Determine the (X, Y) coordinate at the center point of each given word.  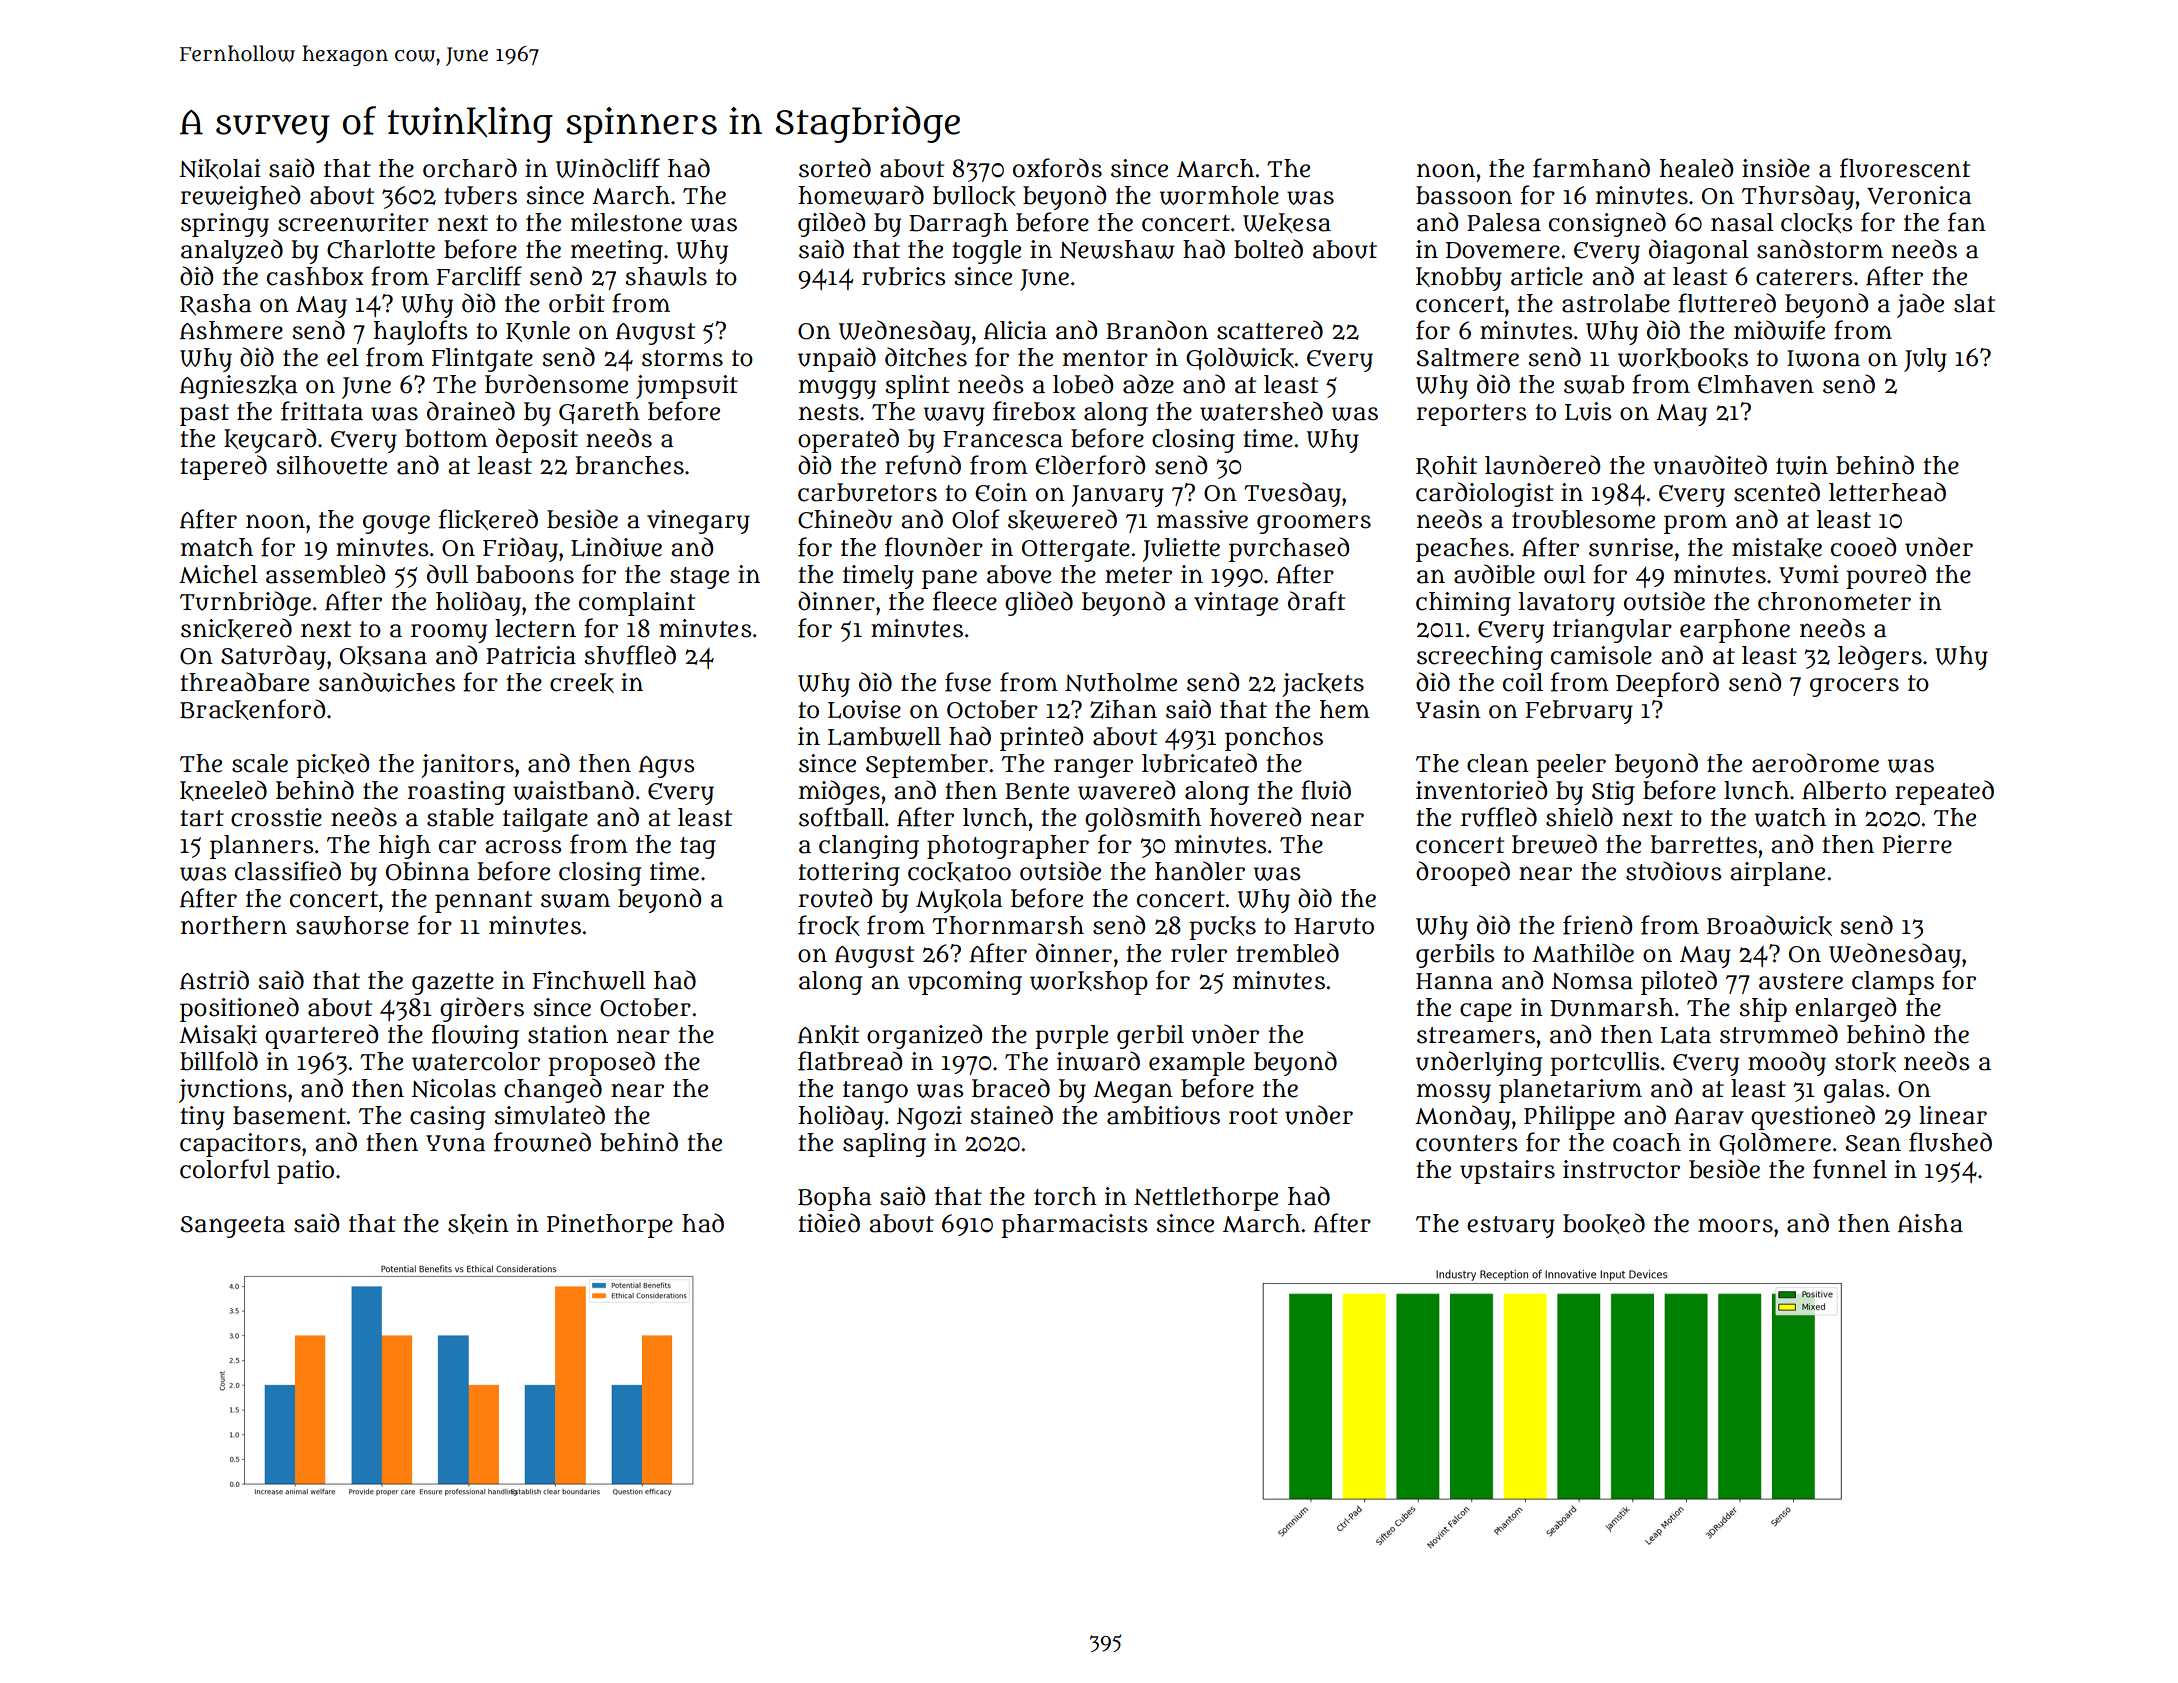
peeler (1571, 766)
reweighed (240, 197)
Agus (667, 767)
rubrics (904, 276)
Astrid (214, 980)
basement (289, 1115)
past (204, 415)
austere (1801, 981)
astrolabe (1616, 303)
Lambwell (884, 736)
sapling (884, 1145)
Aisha (1930, 1223)
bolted (1268, 249)
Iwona (1823, 358)
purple (1072, 1037)
